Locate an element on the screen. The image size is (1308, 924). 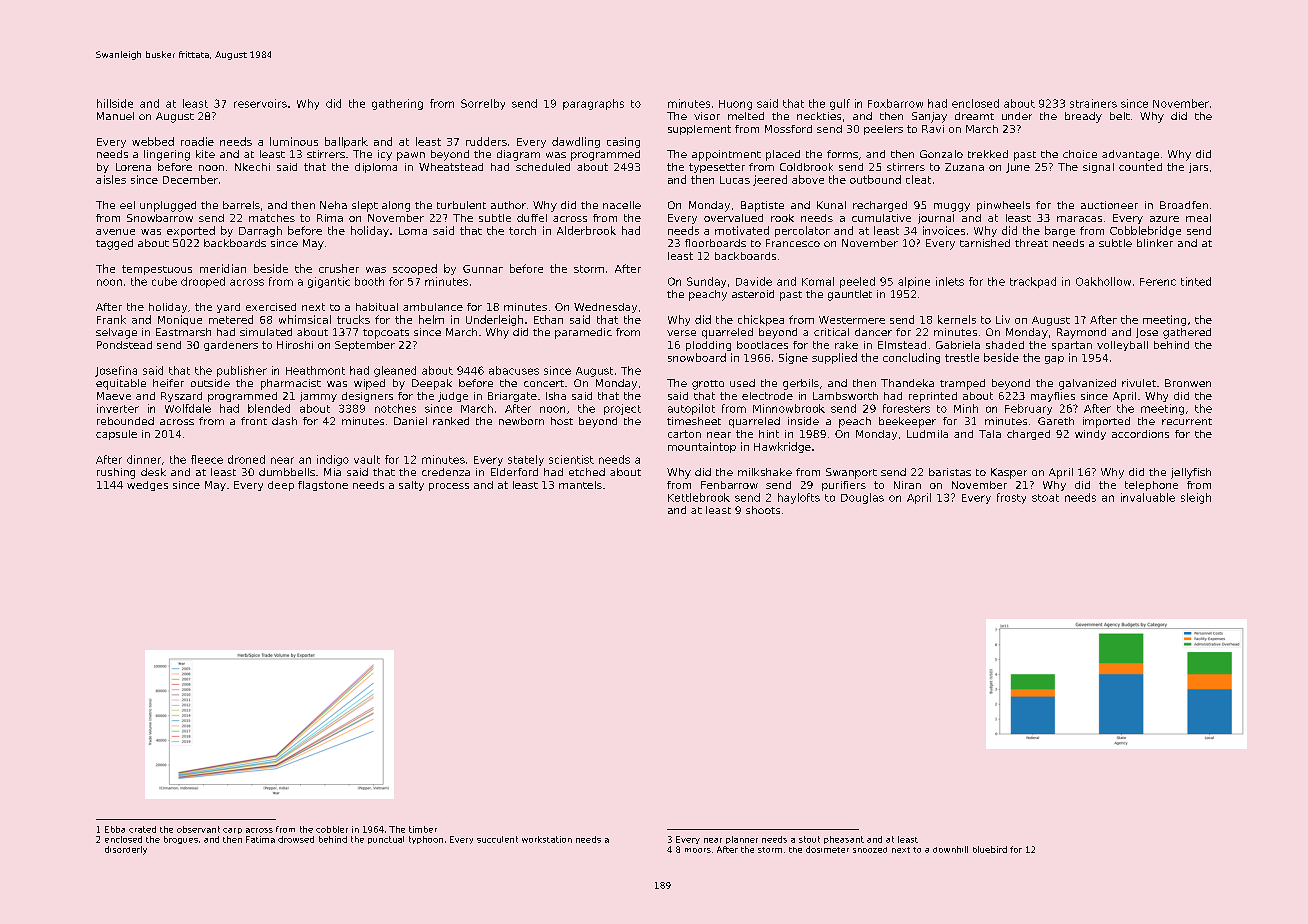
gathering is located at coordinates (397, 104).
